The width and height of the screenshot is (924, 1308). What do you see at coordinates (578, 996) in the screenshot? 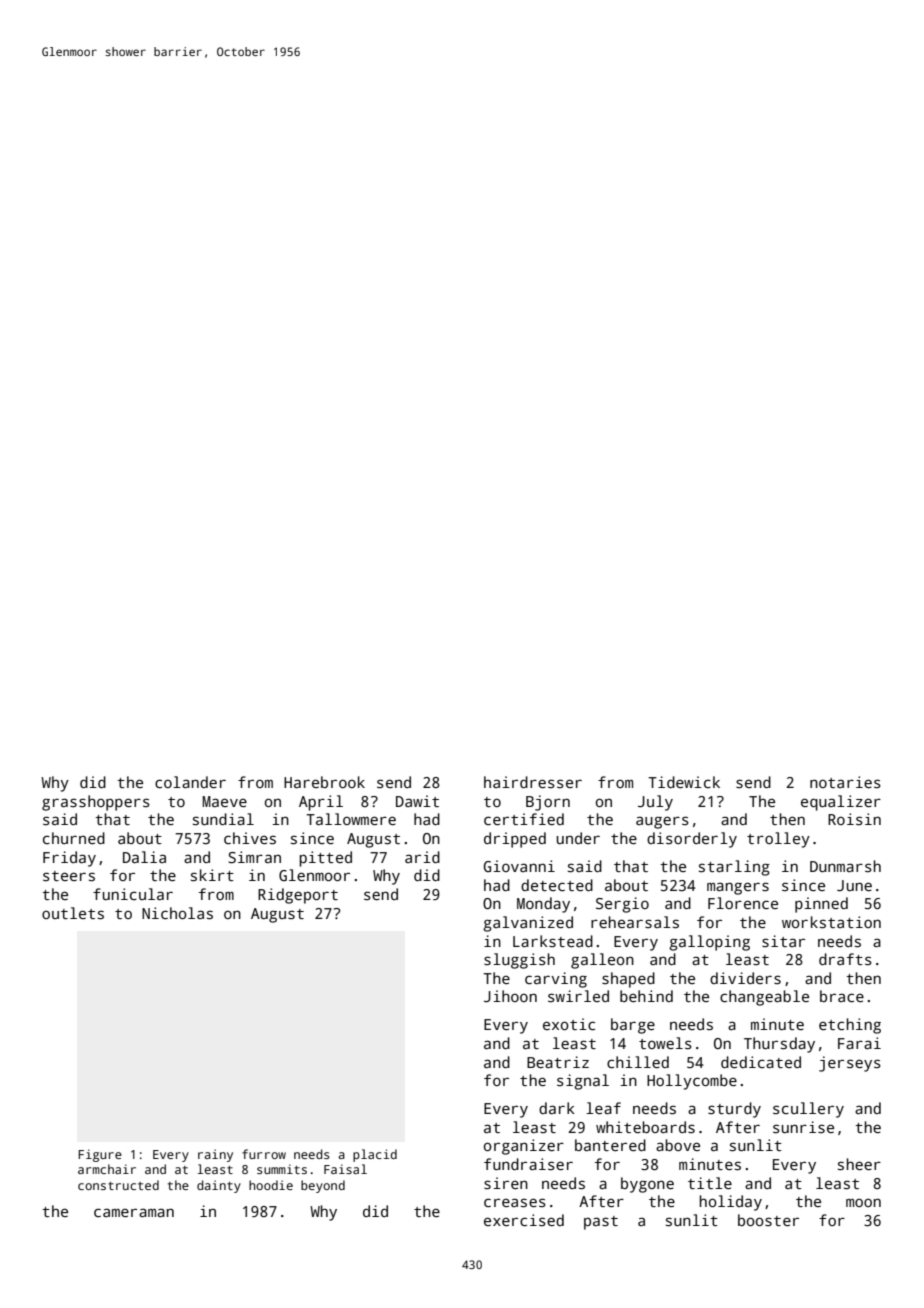
I see `swirled` at bounding box center [578, 996].
